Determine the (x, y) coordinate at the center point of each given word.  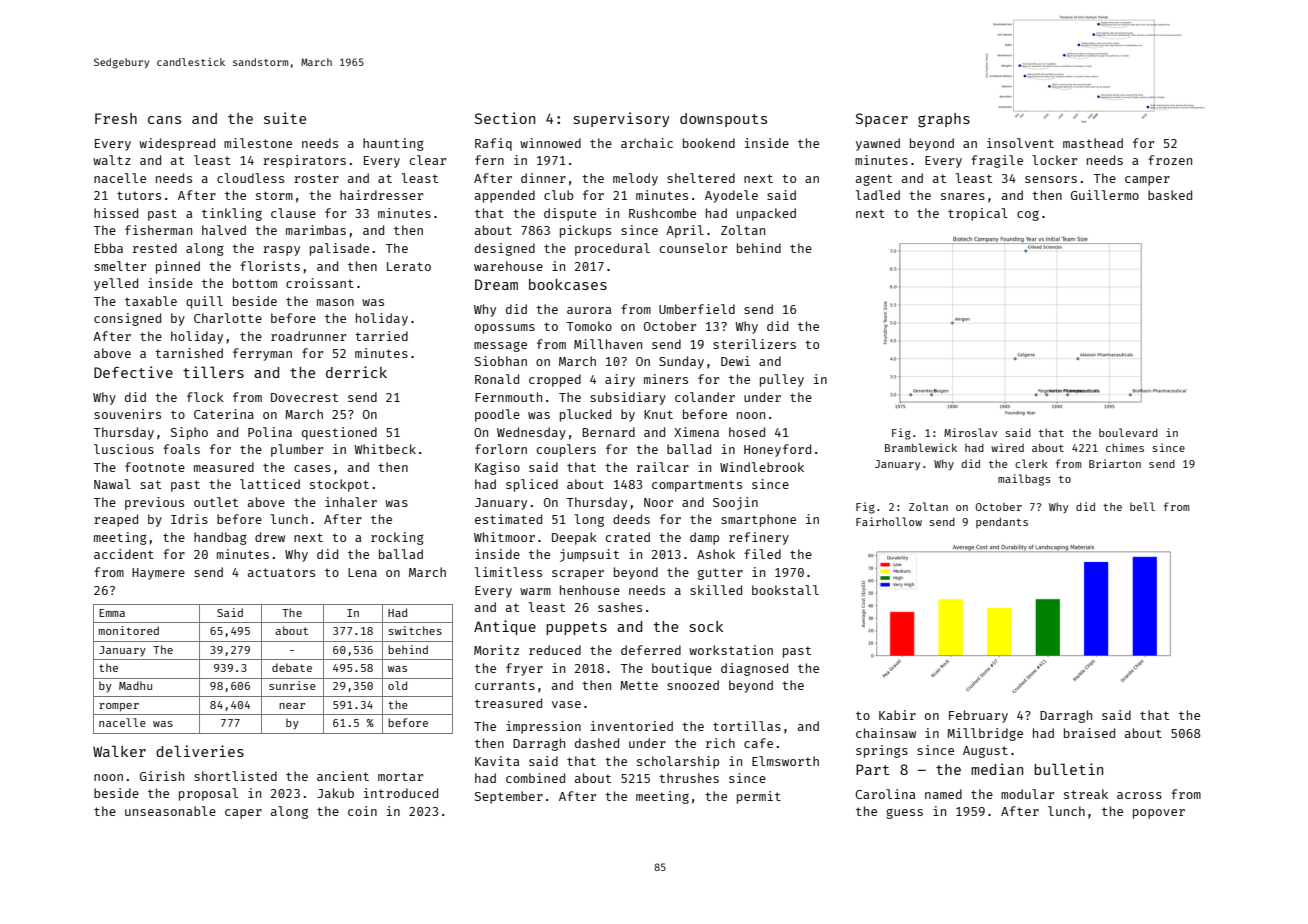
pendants (1002, 522)
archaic (647, 143)
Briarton (1115, 463)
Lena (362, 572)
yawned (878, 144)
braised (1089, 733)
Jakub (335, 793)
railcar (663, 467)
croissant (320, 283)
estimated (508, 519)
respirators (304, 161)
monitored (129, 630)
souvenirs (127, 414)
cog (1028, 216)
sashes (620, 607)
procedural (612, 249)
